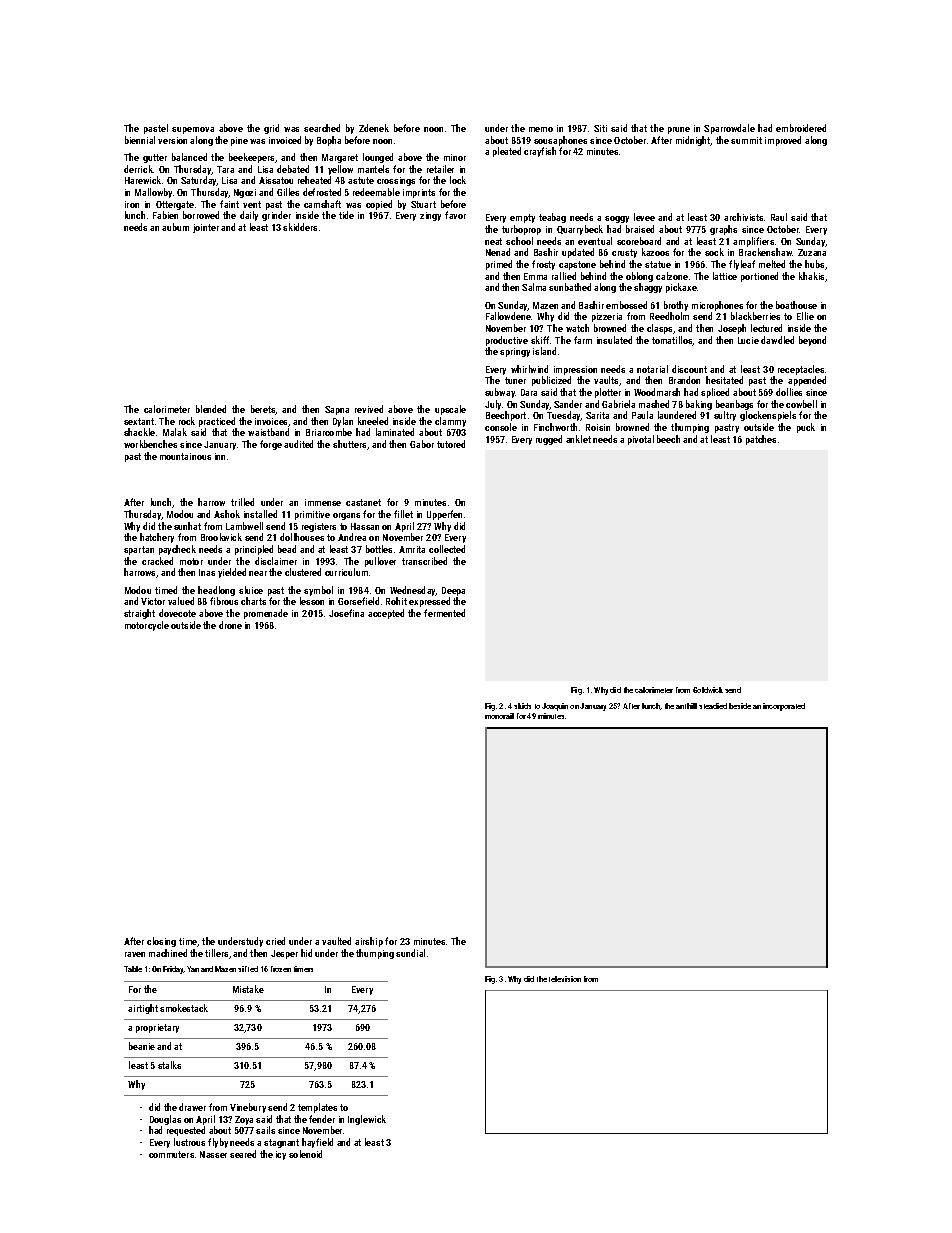 This screenshot has height=1233, width=952. I want to click on television, so click(565, 979).
